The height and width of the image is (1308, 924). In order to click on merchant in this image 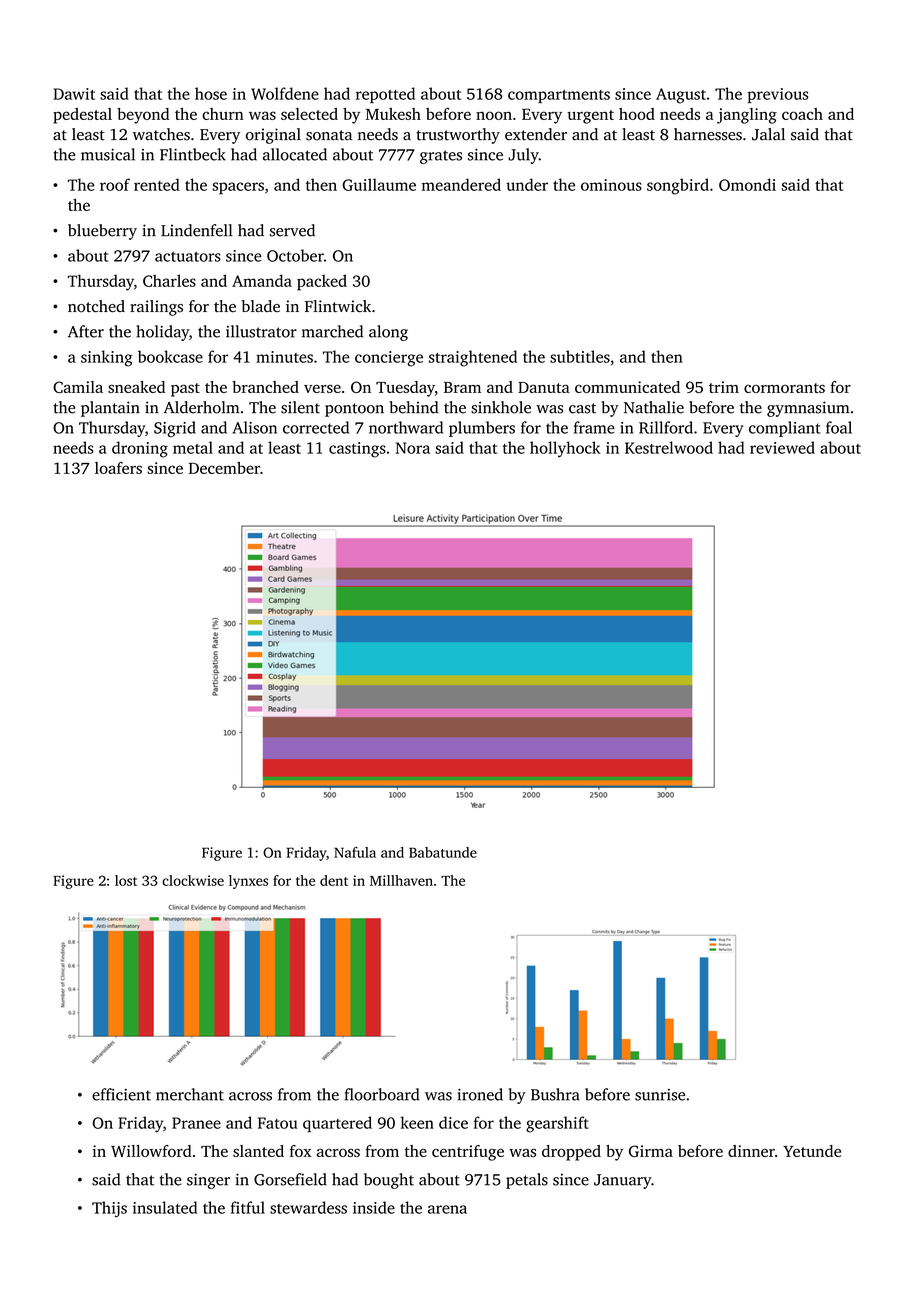, I will do `click(190, 1094)`.
